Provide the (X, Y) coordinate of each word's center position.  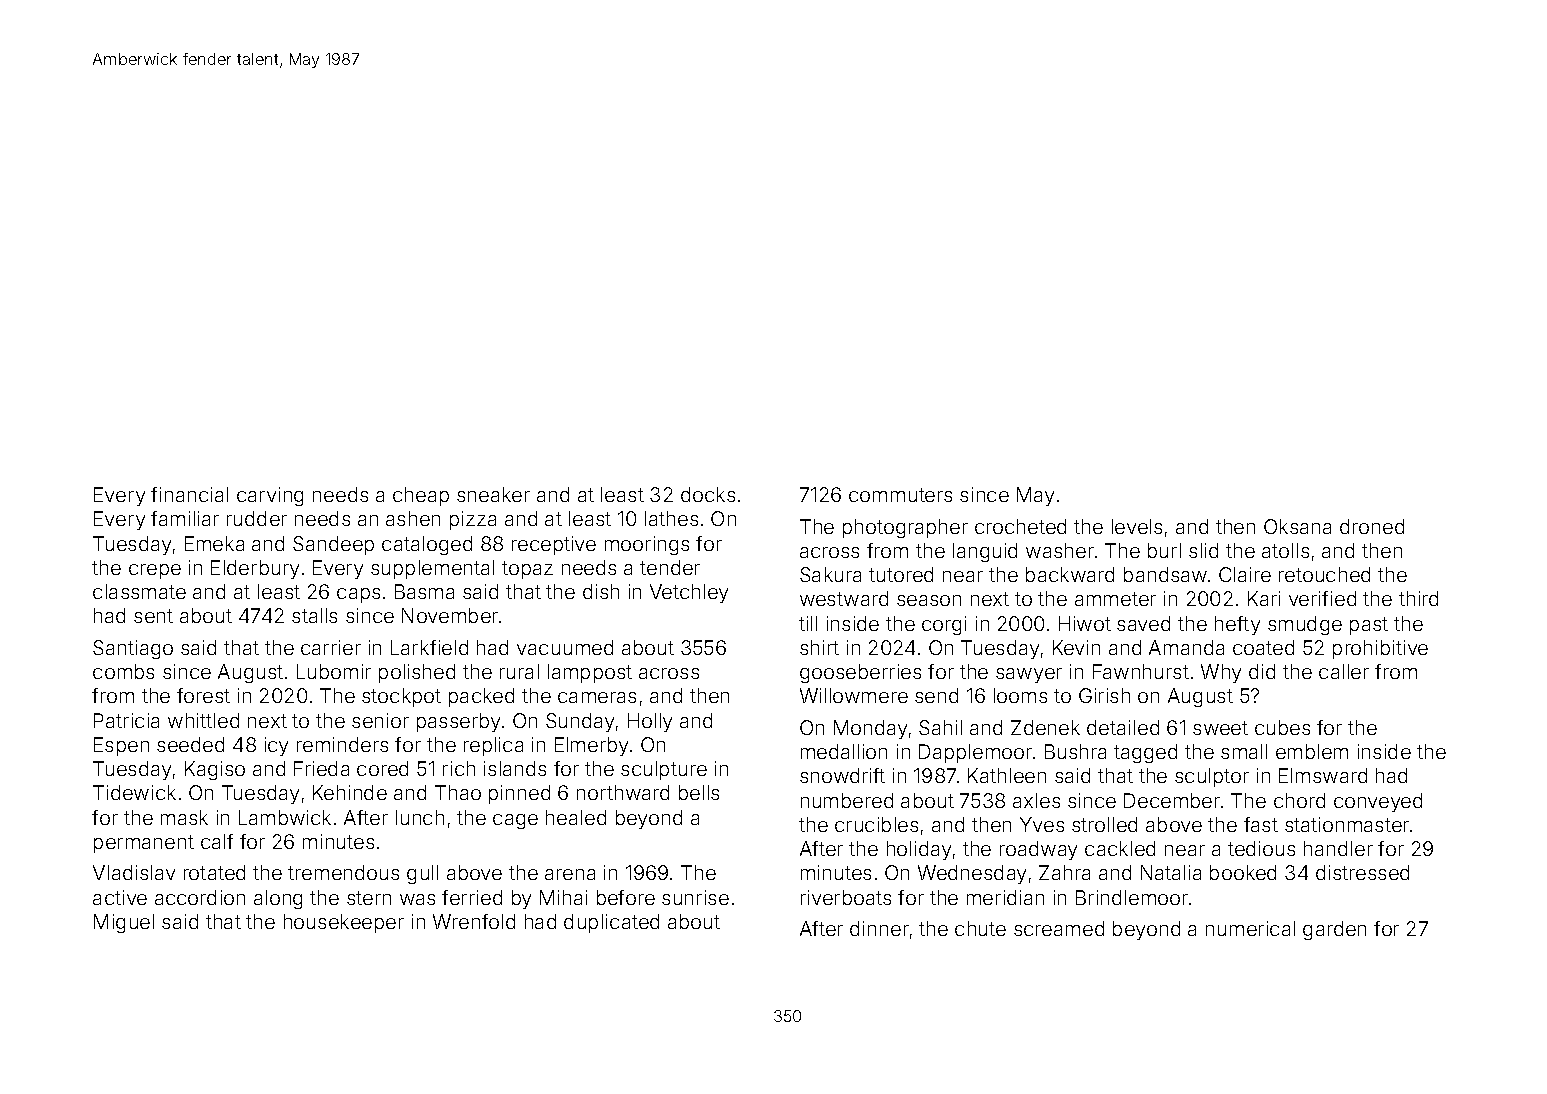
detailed (1123, 727)
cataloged (427, 545)
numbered (847, 800)
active (120, 897)
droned (1372, 526)
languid (985, 552)
